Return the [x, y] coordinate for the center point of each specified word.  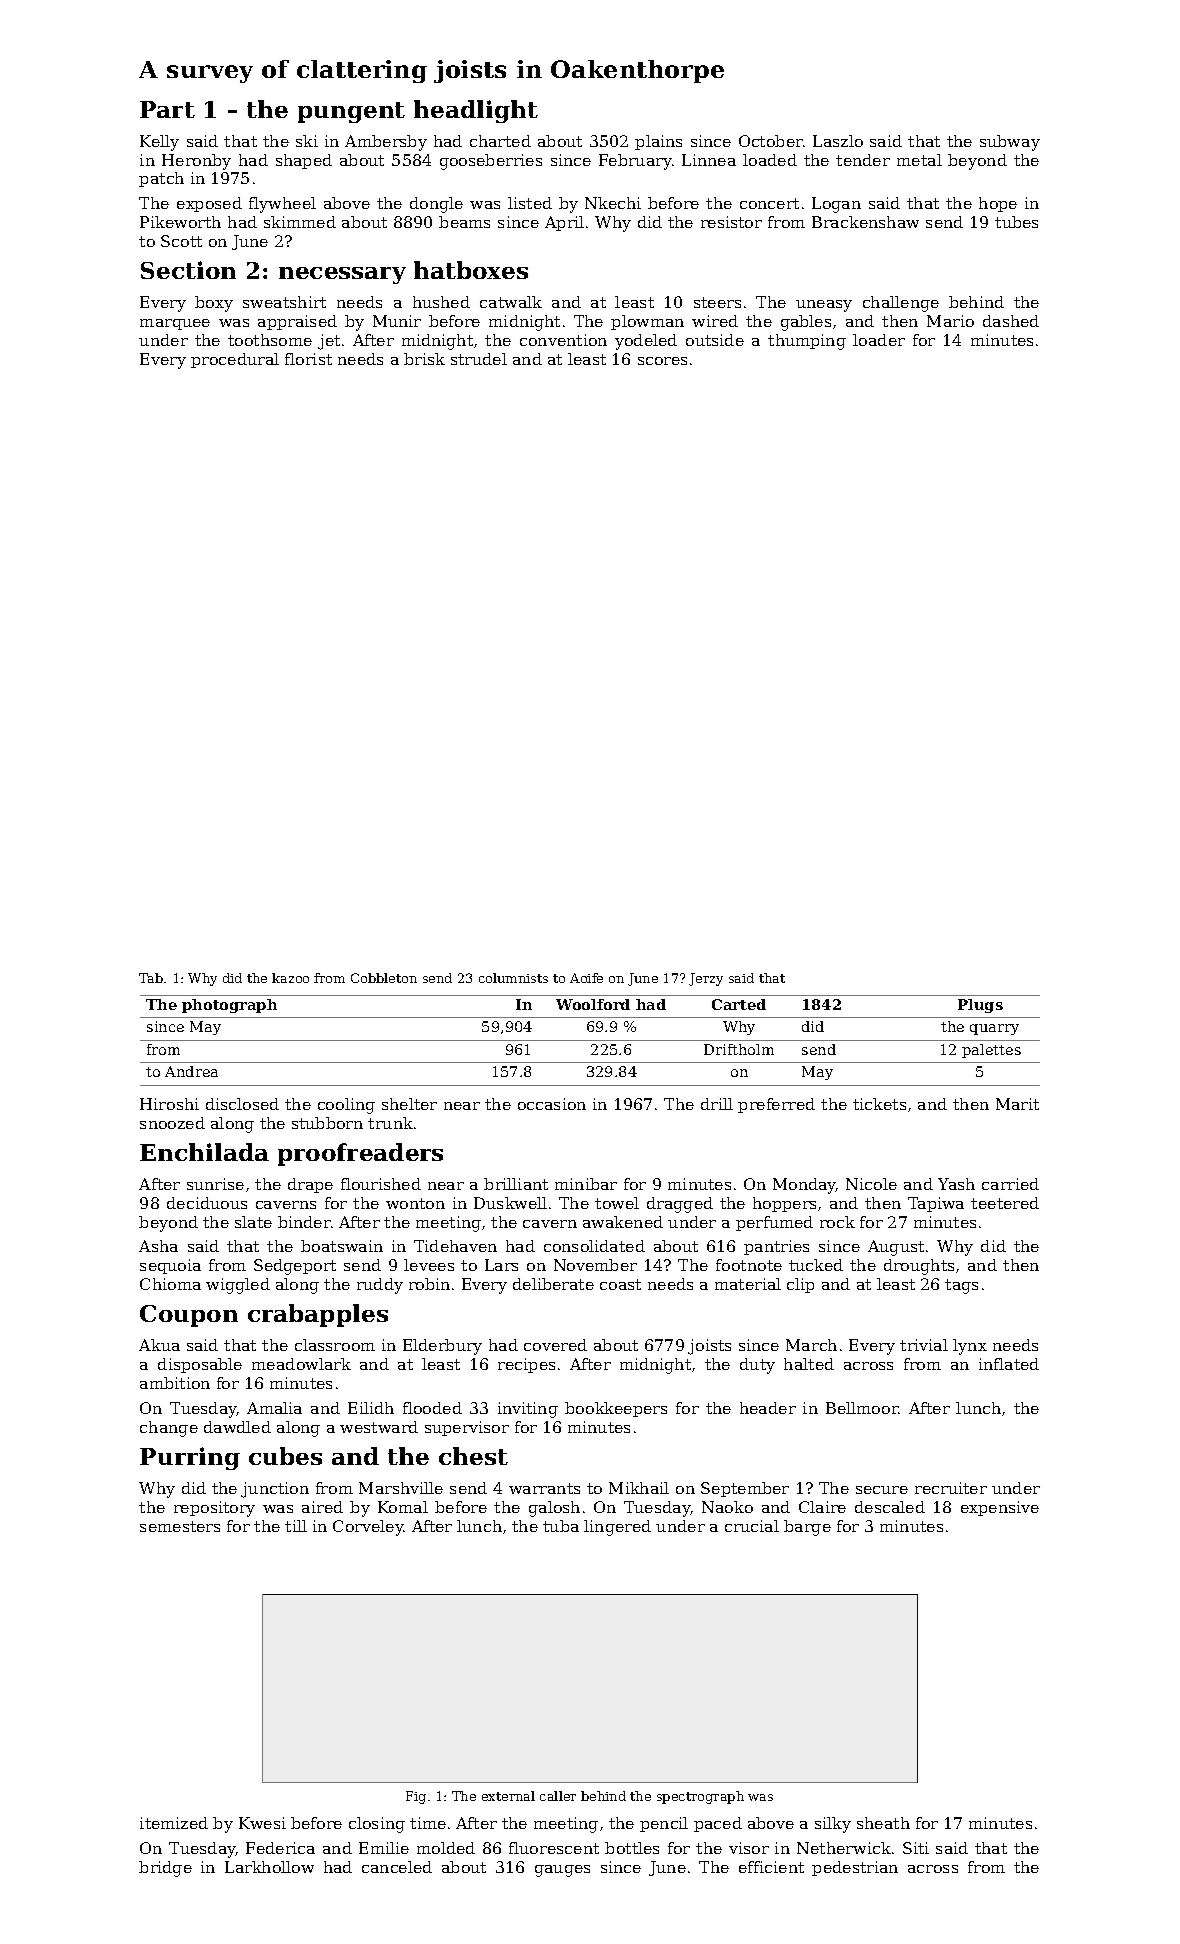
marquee [175, 324]
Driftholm [739, 1049]
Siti [916, 1848]
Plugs [980, 1006]
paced [718, 1824]
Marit [1017, 1104]
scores [662, 361]
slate [253, 1222]
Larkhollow [269, 1867]
